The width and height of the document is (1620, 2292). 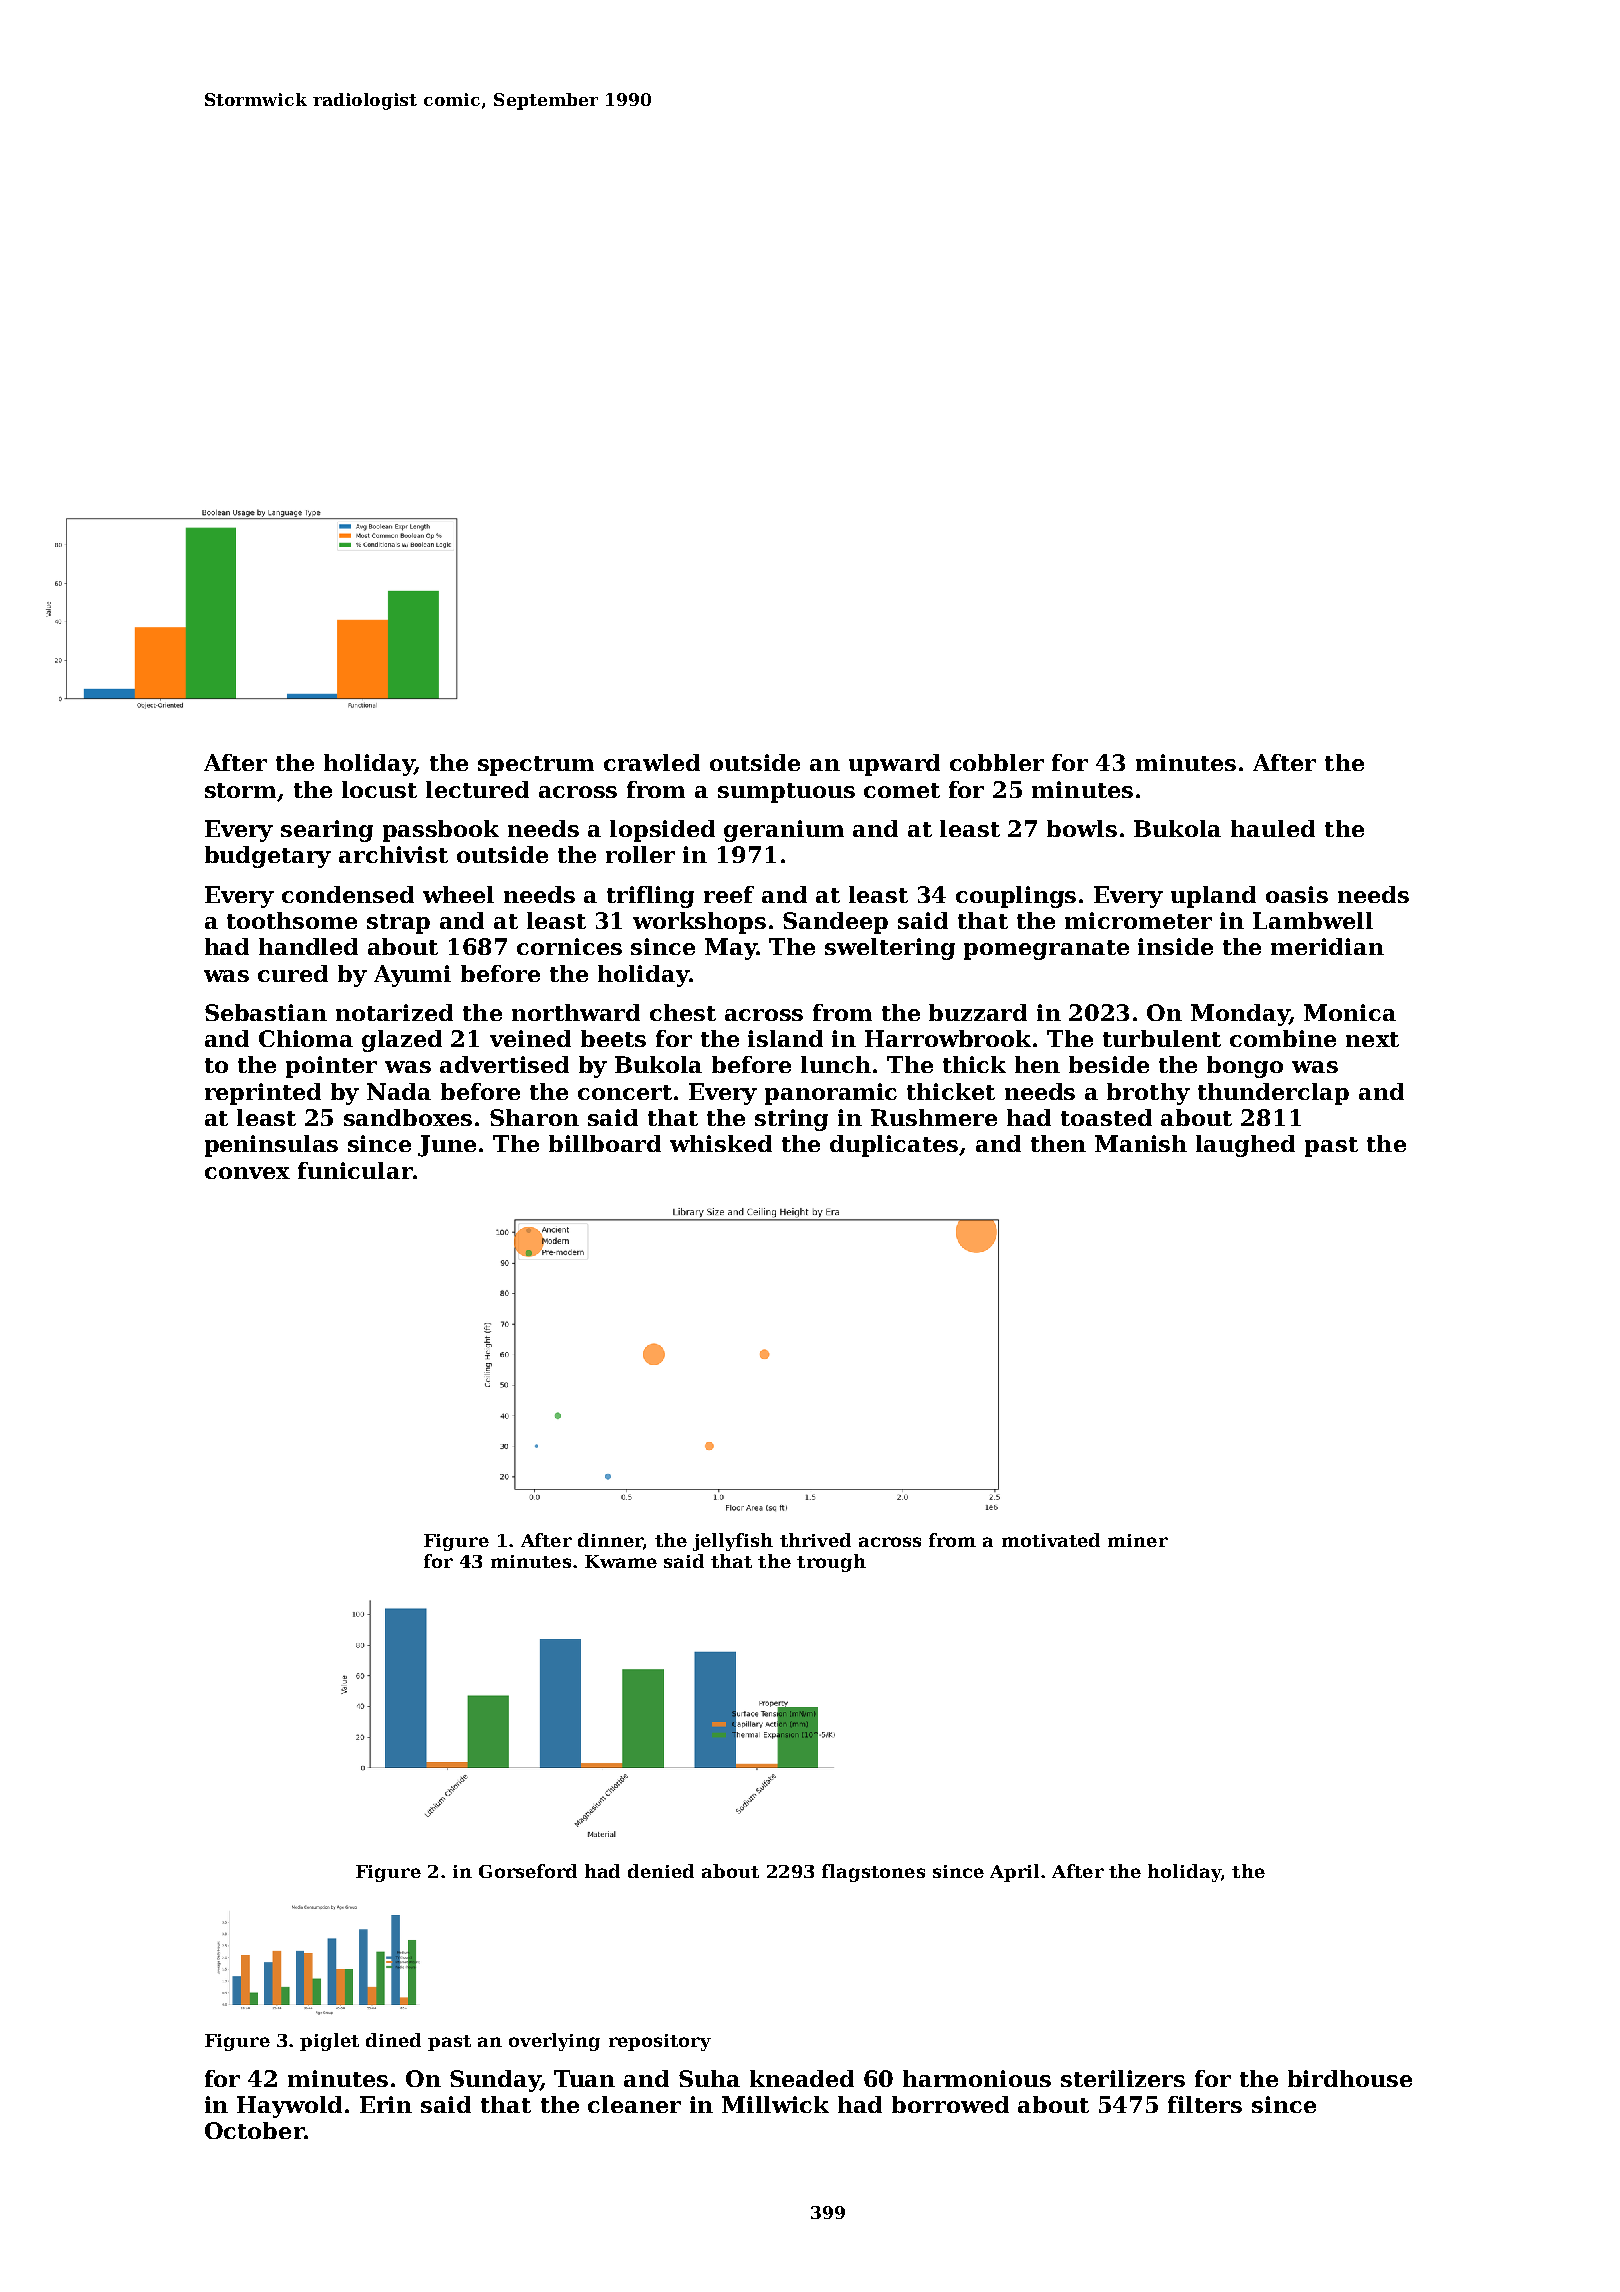 I want to click on laughed, so click(x=1245, y=1146).
